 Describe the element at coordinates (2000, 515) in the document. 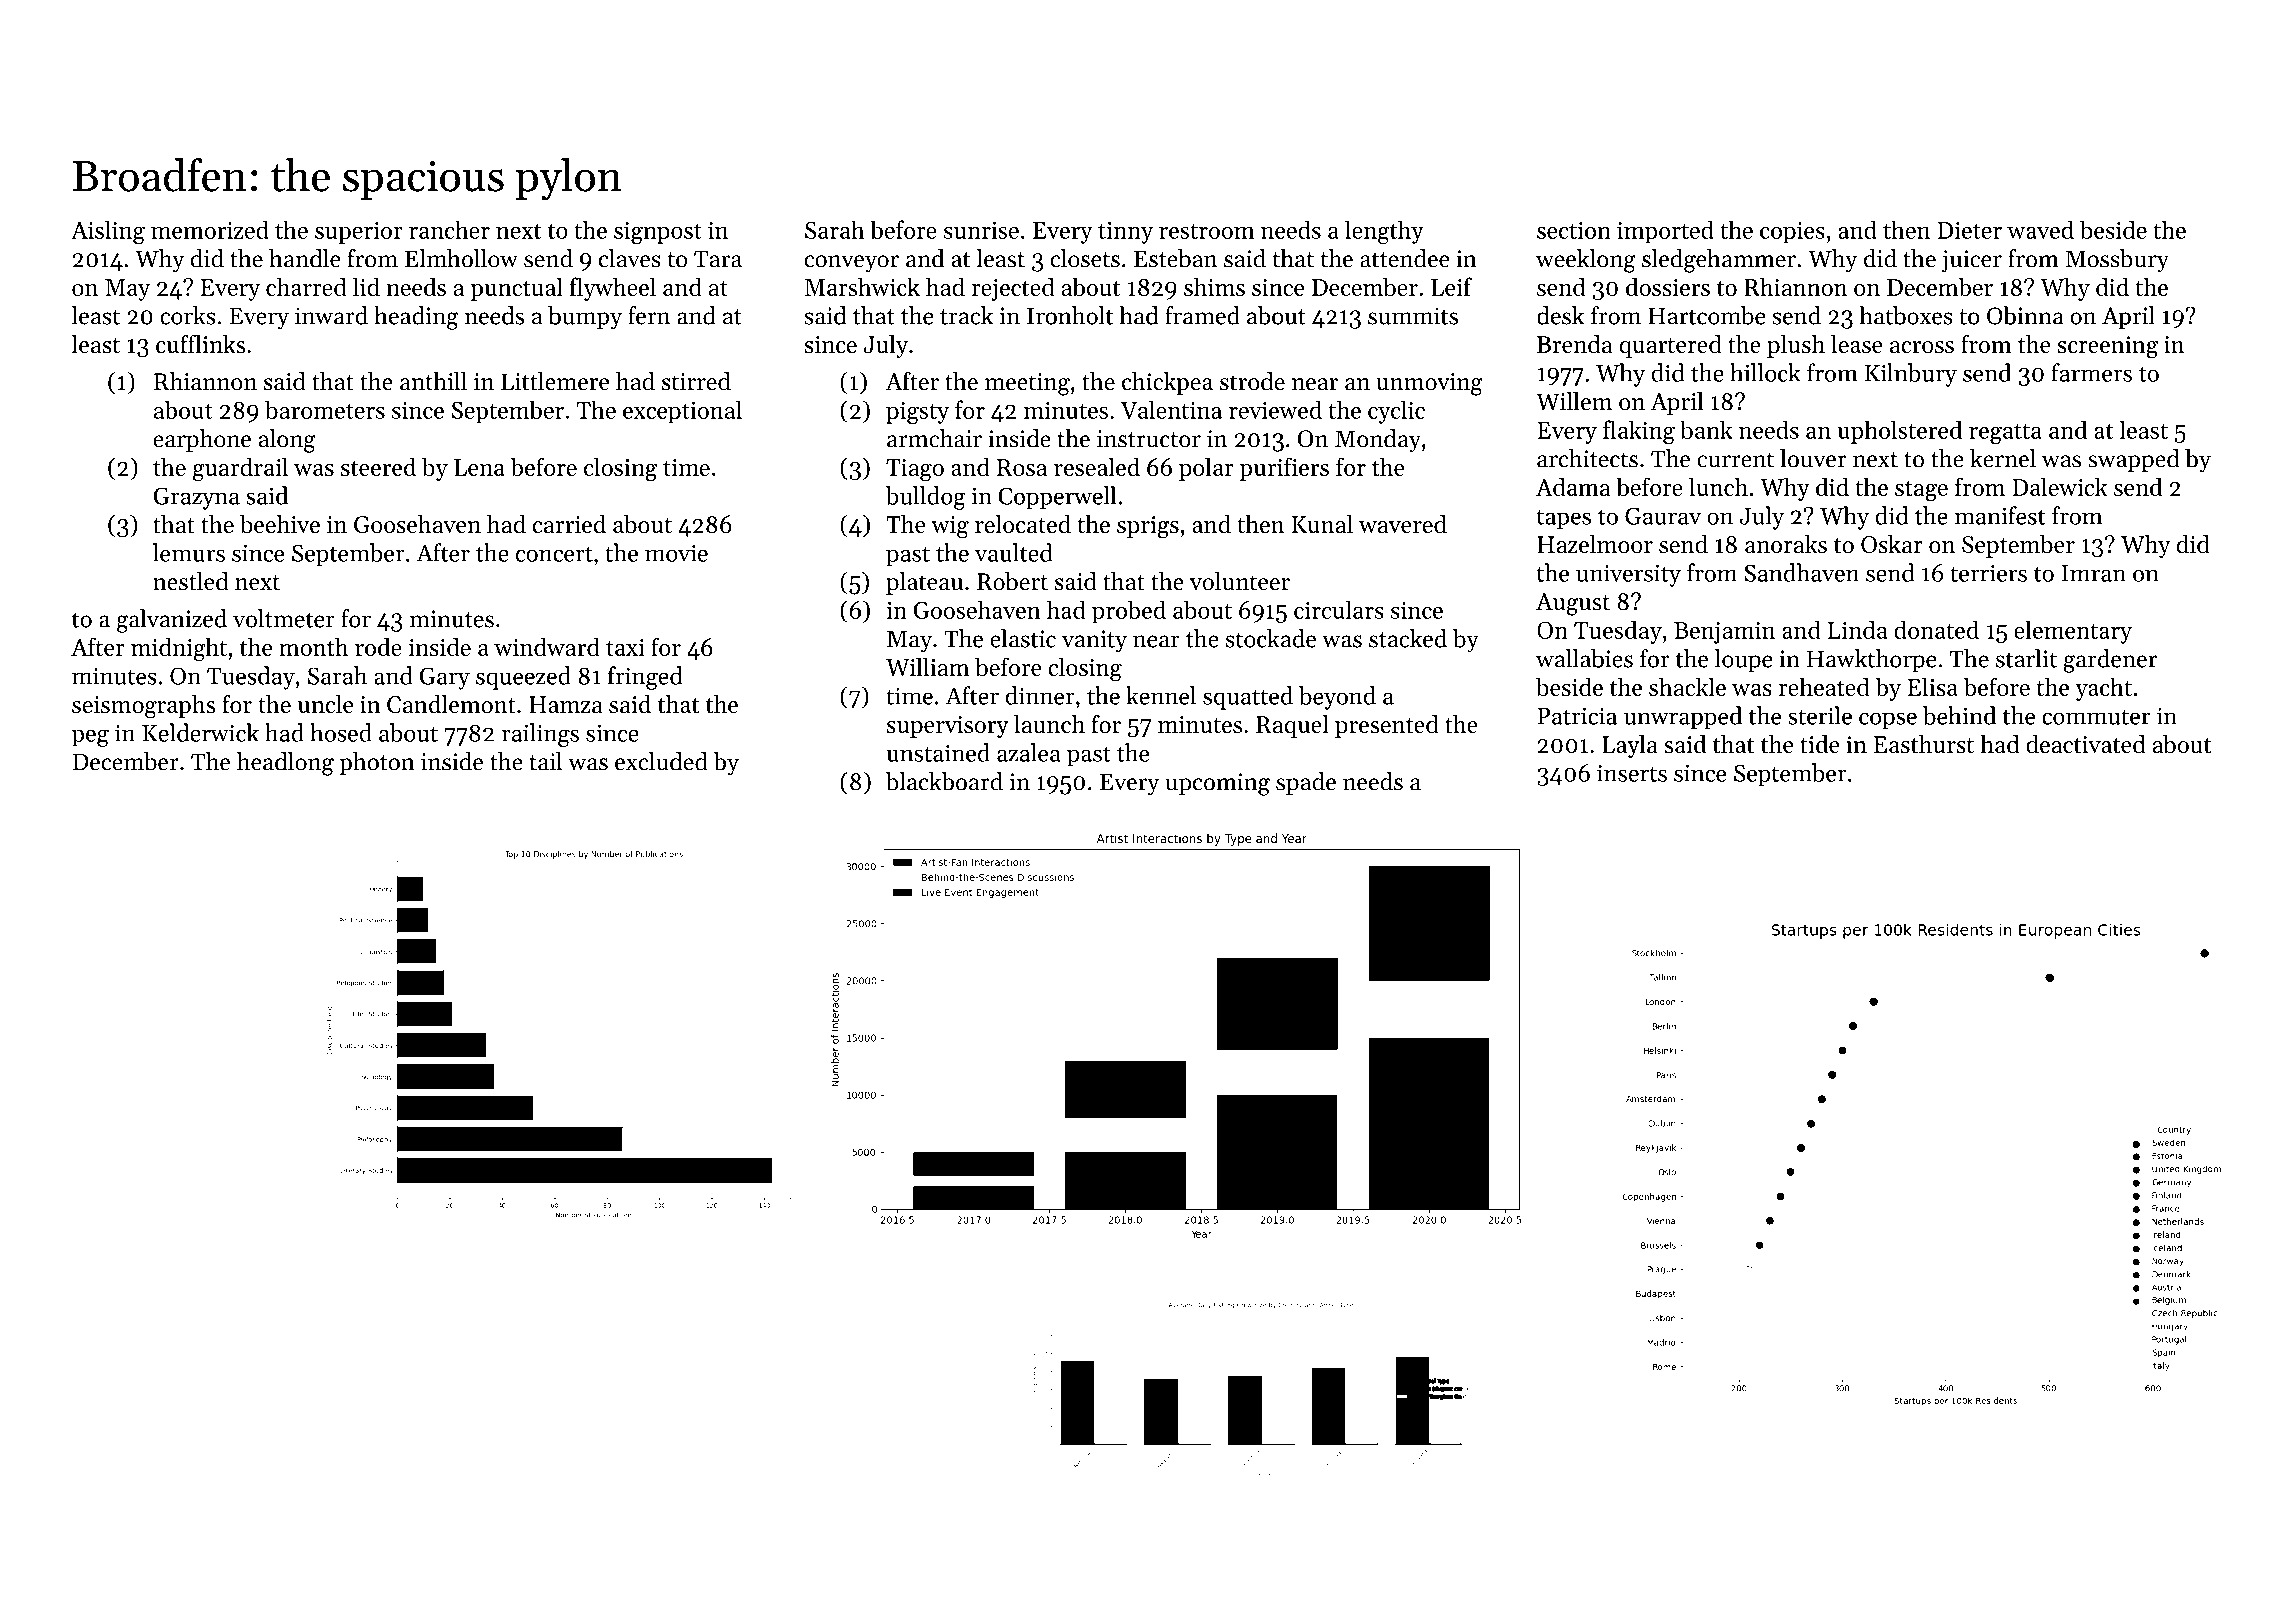

I see `manifest` at that location.
